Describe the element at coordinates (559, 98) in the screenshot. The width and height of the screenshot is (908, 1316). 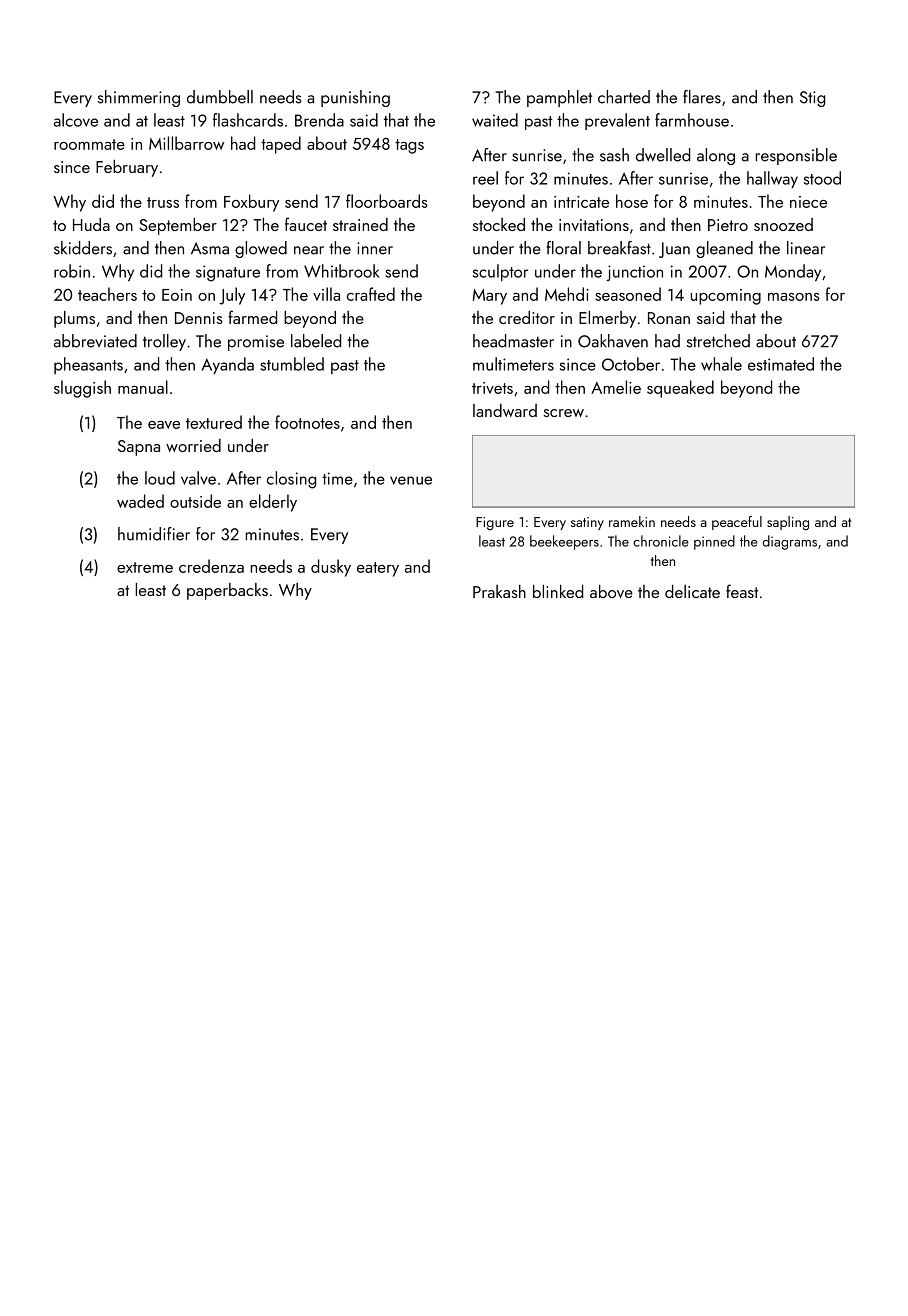
I see `pamphlet` at that location.
